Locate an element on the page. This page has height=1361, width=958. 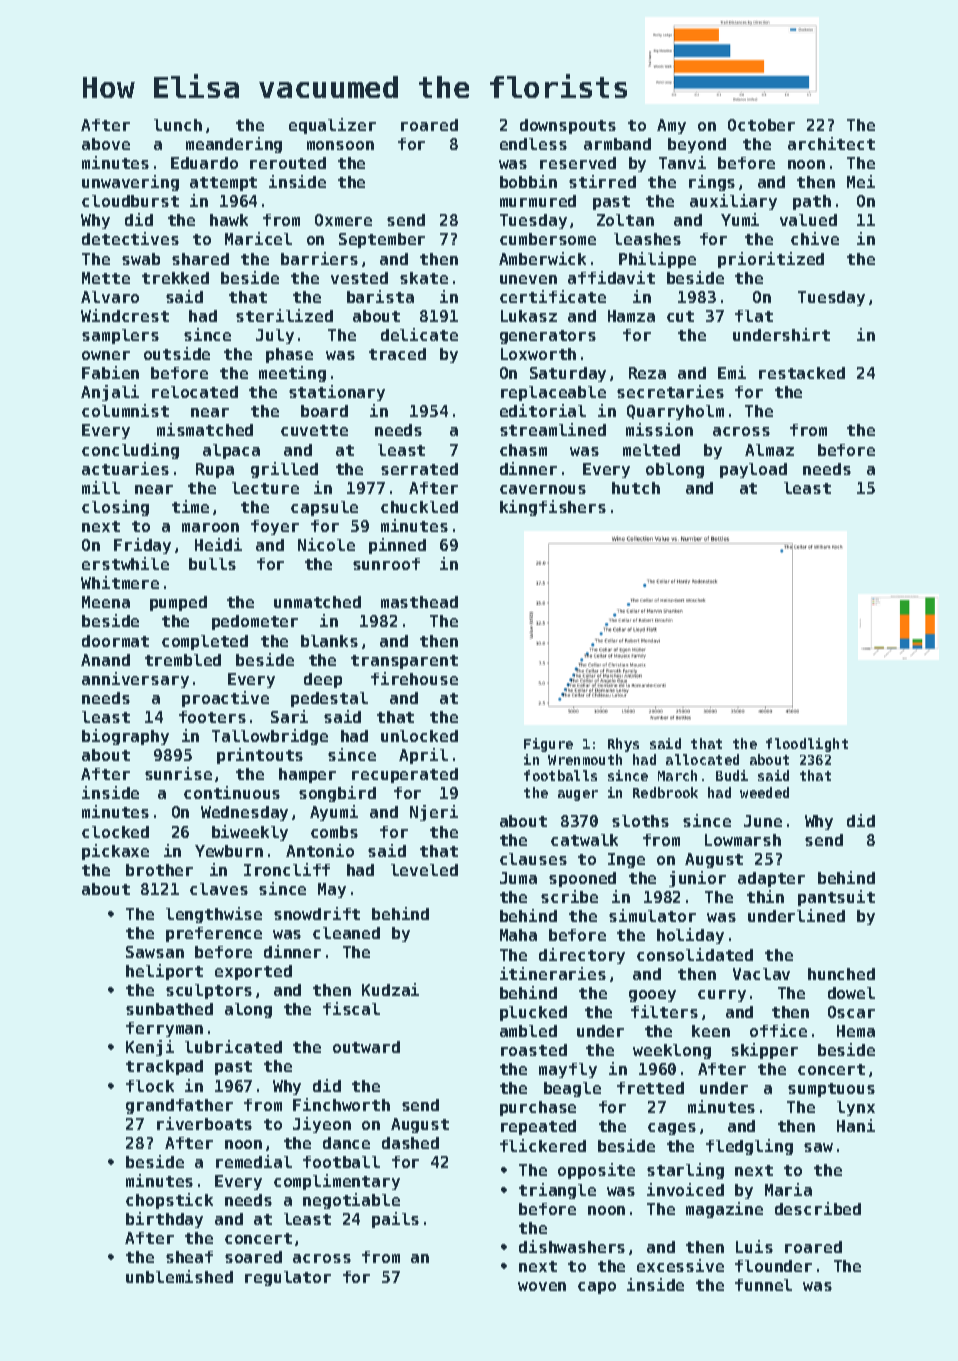
closing is located at coordinates (115, 508).
